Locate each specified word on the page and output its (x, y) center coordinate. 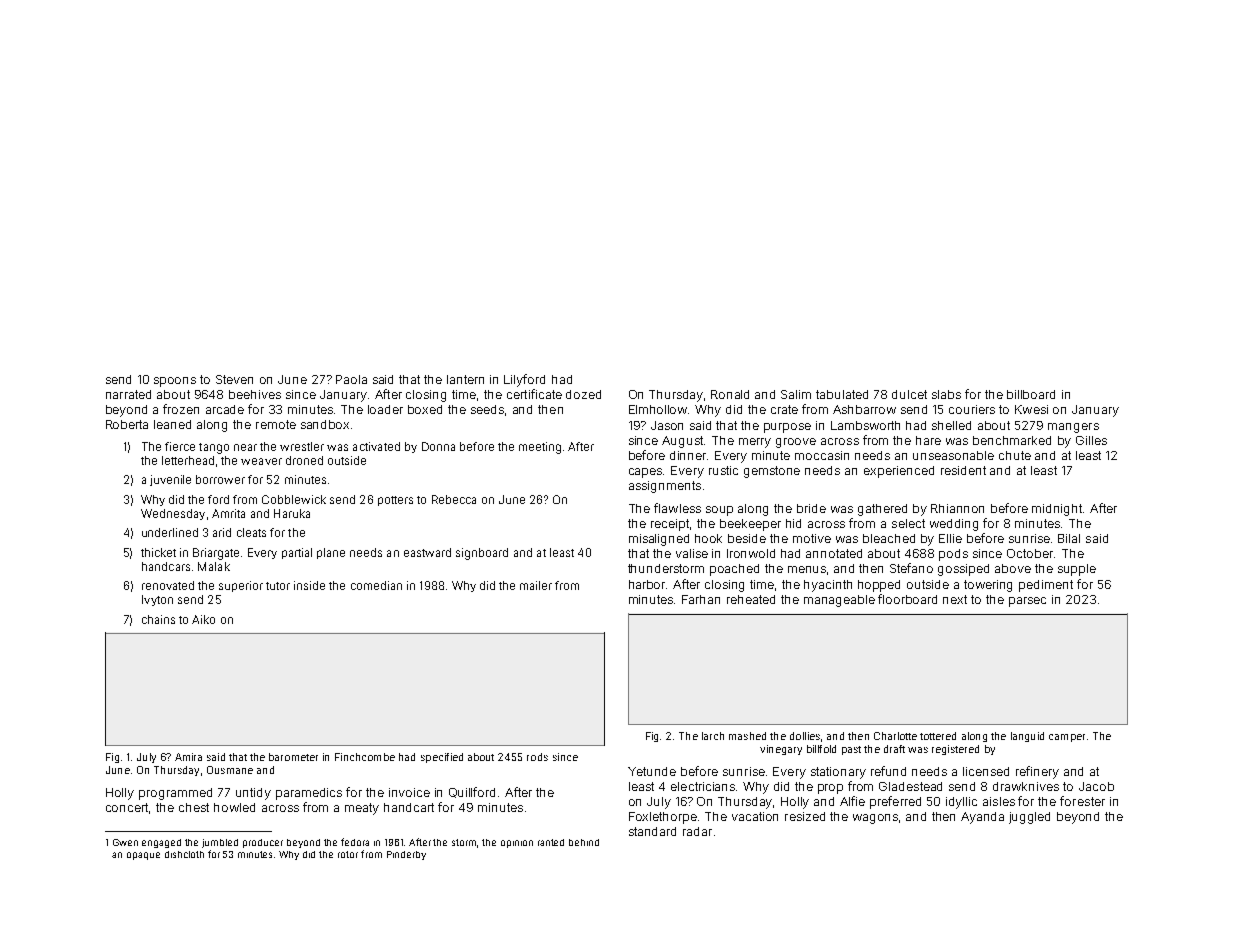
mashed (747, 736)
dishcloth (184, 854)
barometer (293, 757)
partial (297, 553)
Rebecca (454, 499)
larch (713, 736)
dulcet (909, 394)
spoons (175, 382)
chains (158, 619)
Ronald (730, 394)
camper (1067, 738)
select (908, 523)
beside (747, 538)
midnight (1057, 510)
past (851, 750)
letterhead (188, 460)
